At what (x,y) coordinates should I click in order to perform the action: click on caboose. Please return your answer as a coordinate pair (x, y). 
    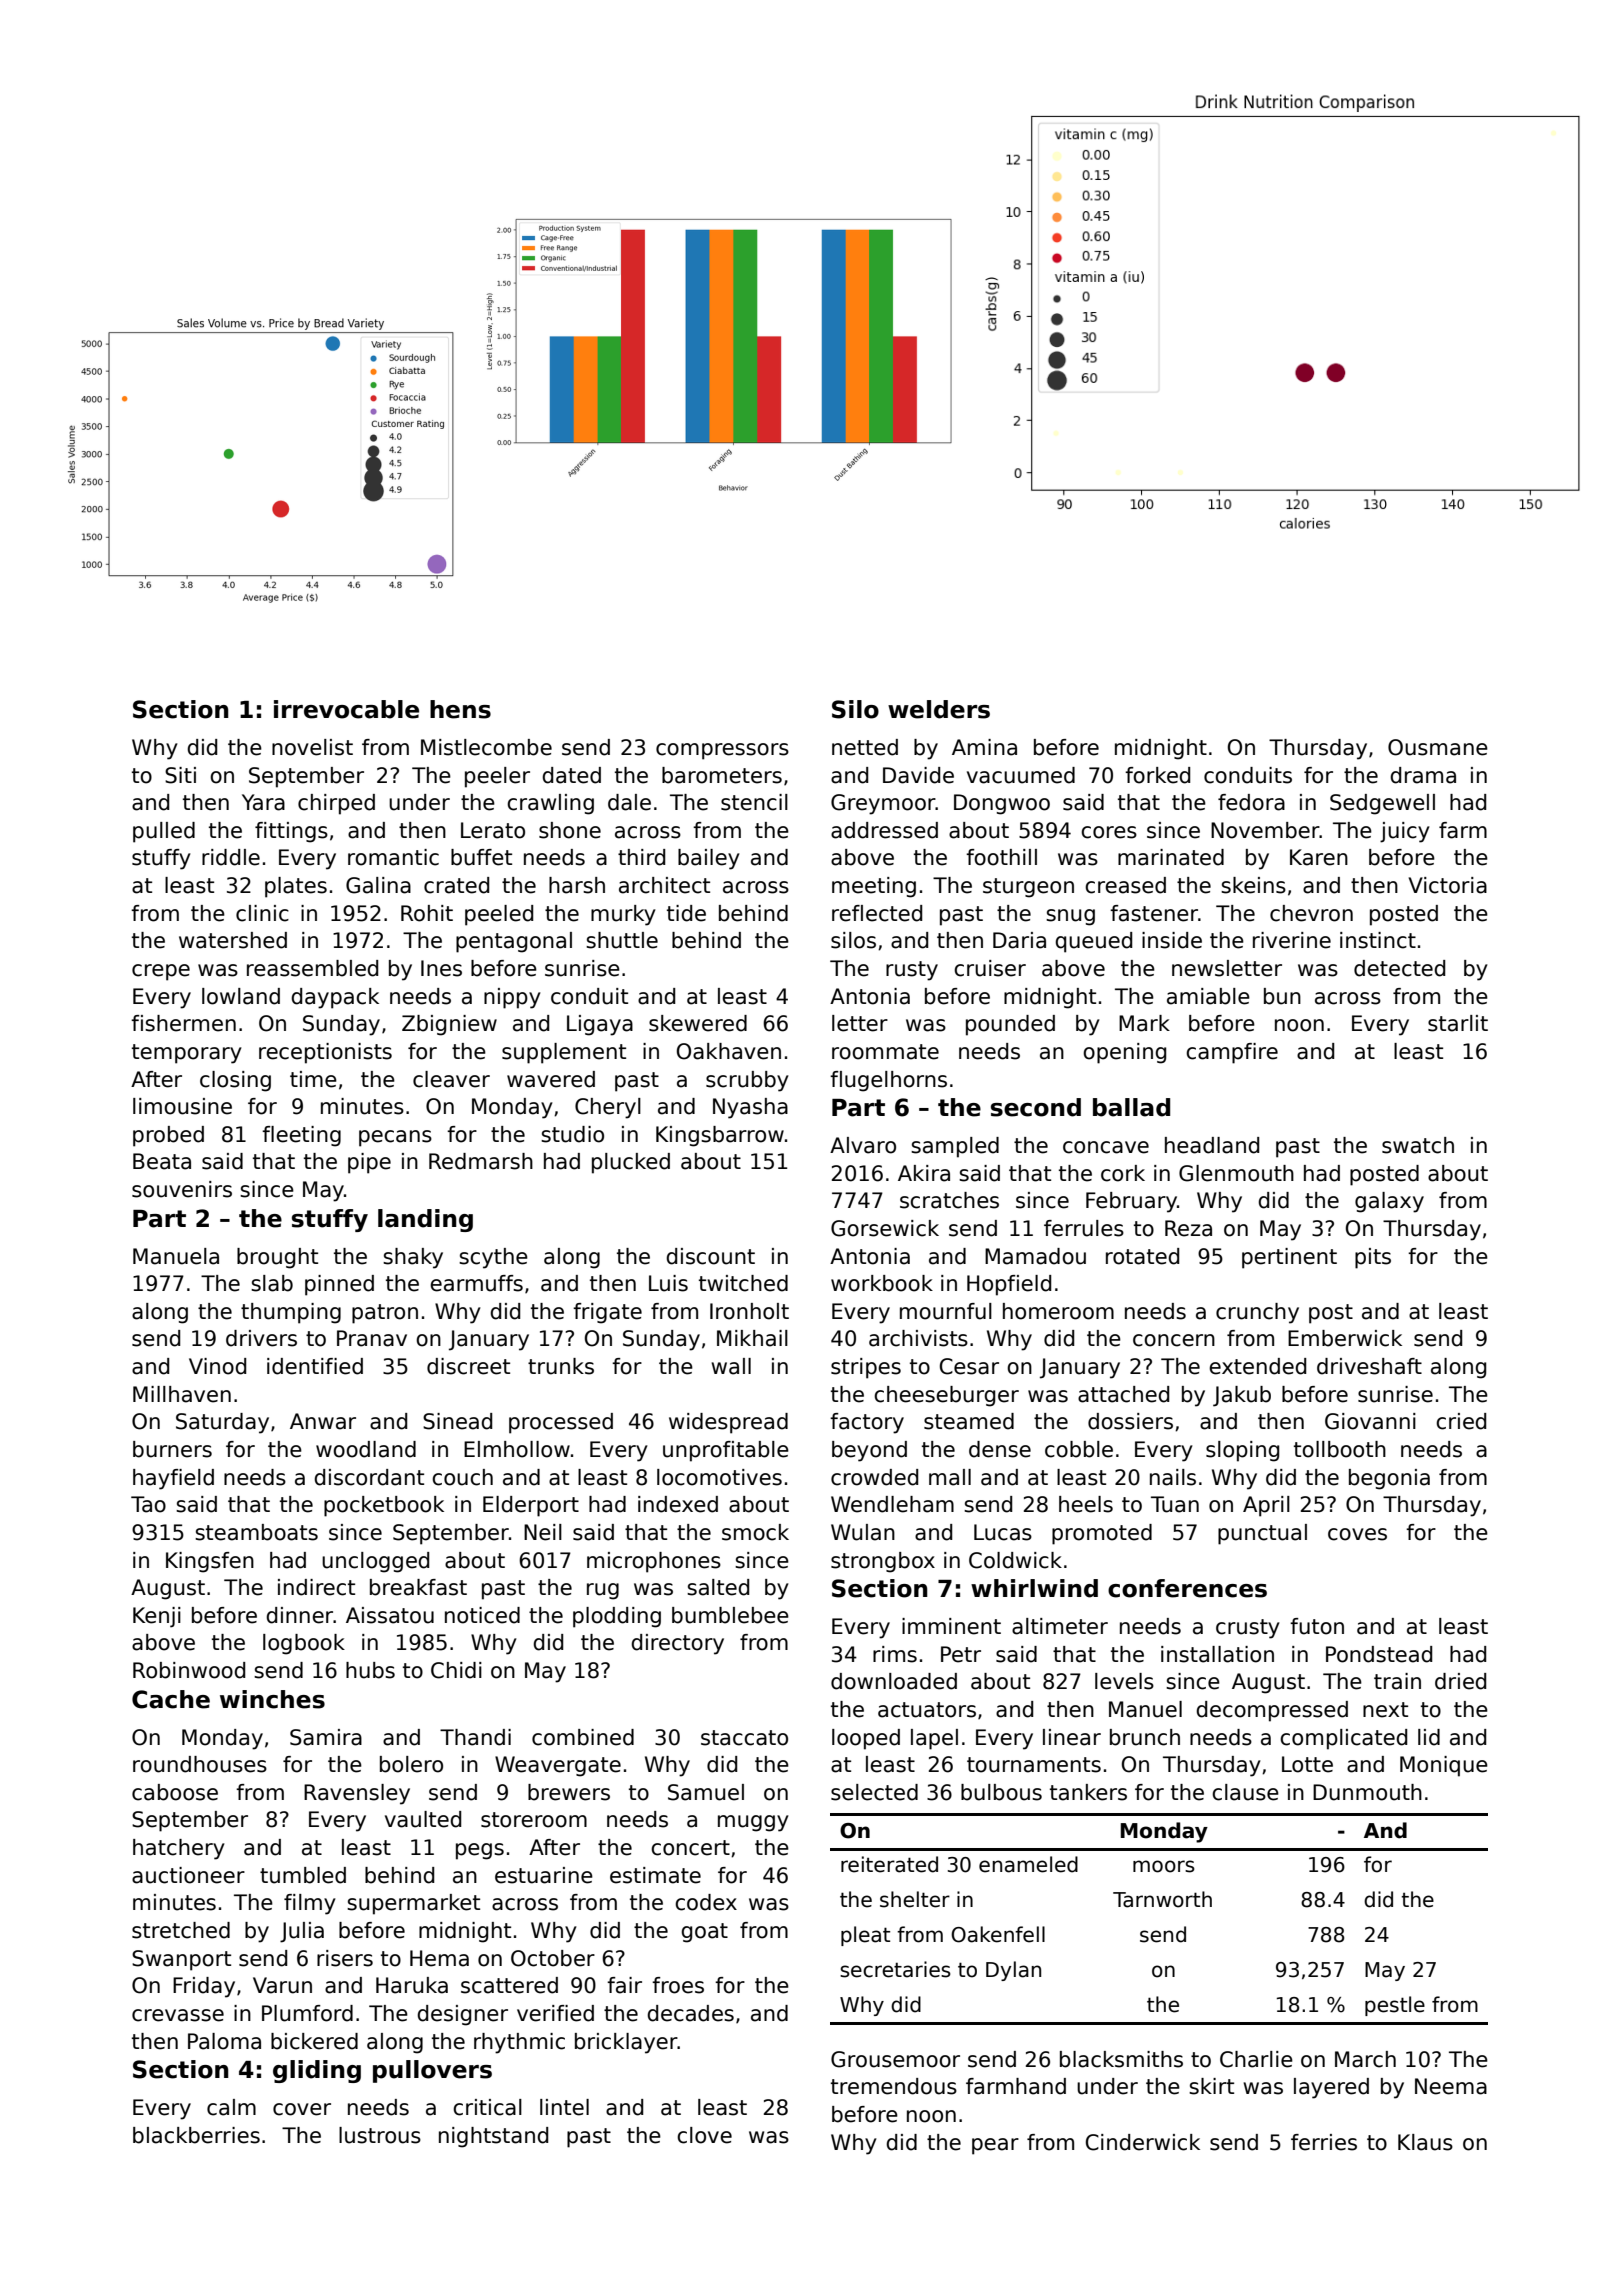
    Looking at the image, I should click on (175, 1792).
